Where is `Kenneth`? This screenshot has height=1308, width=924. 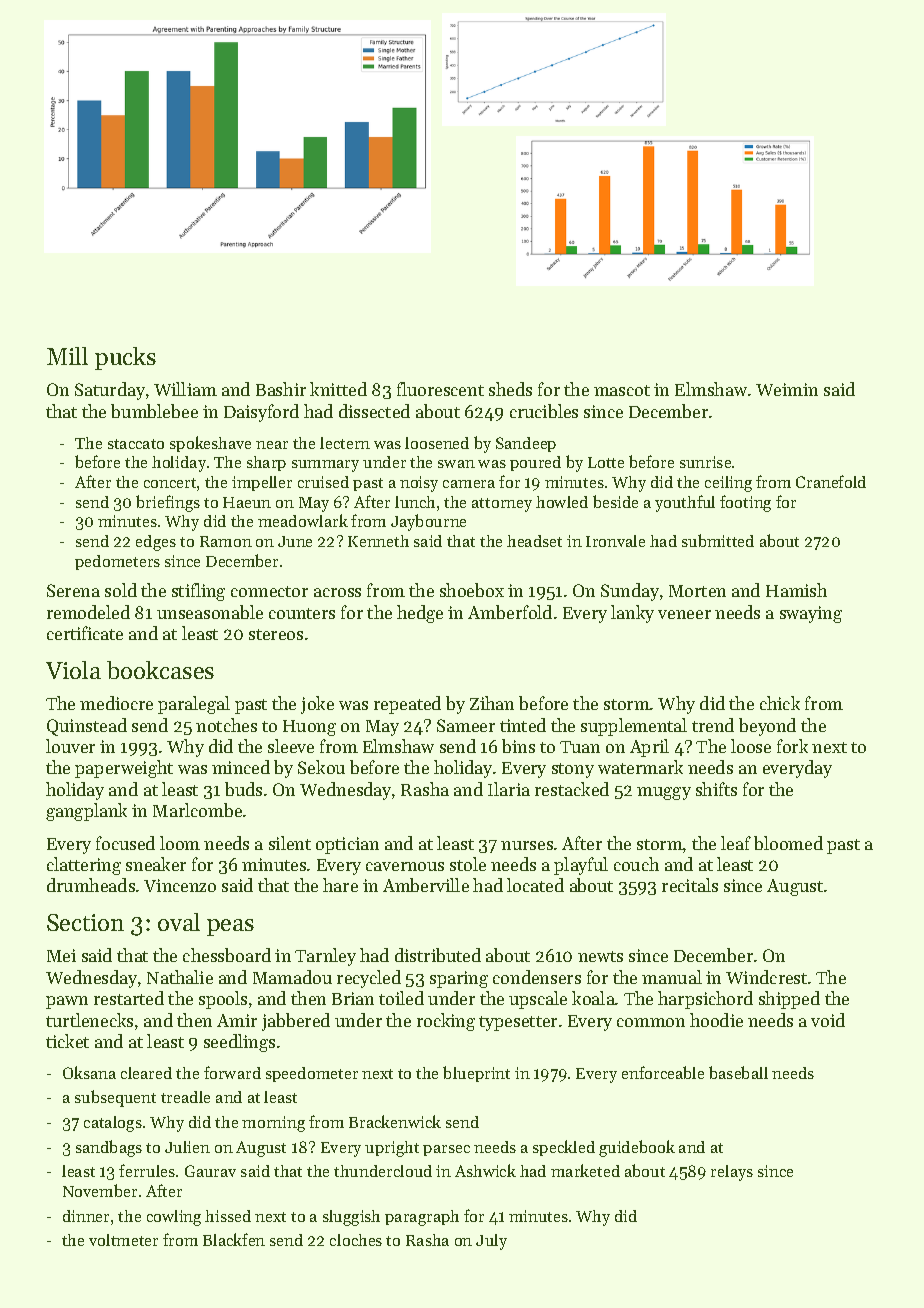
Kenneth is located at coordinates (378, 541).
